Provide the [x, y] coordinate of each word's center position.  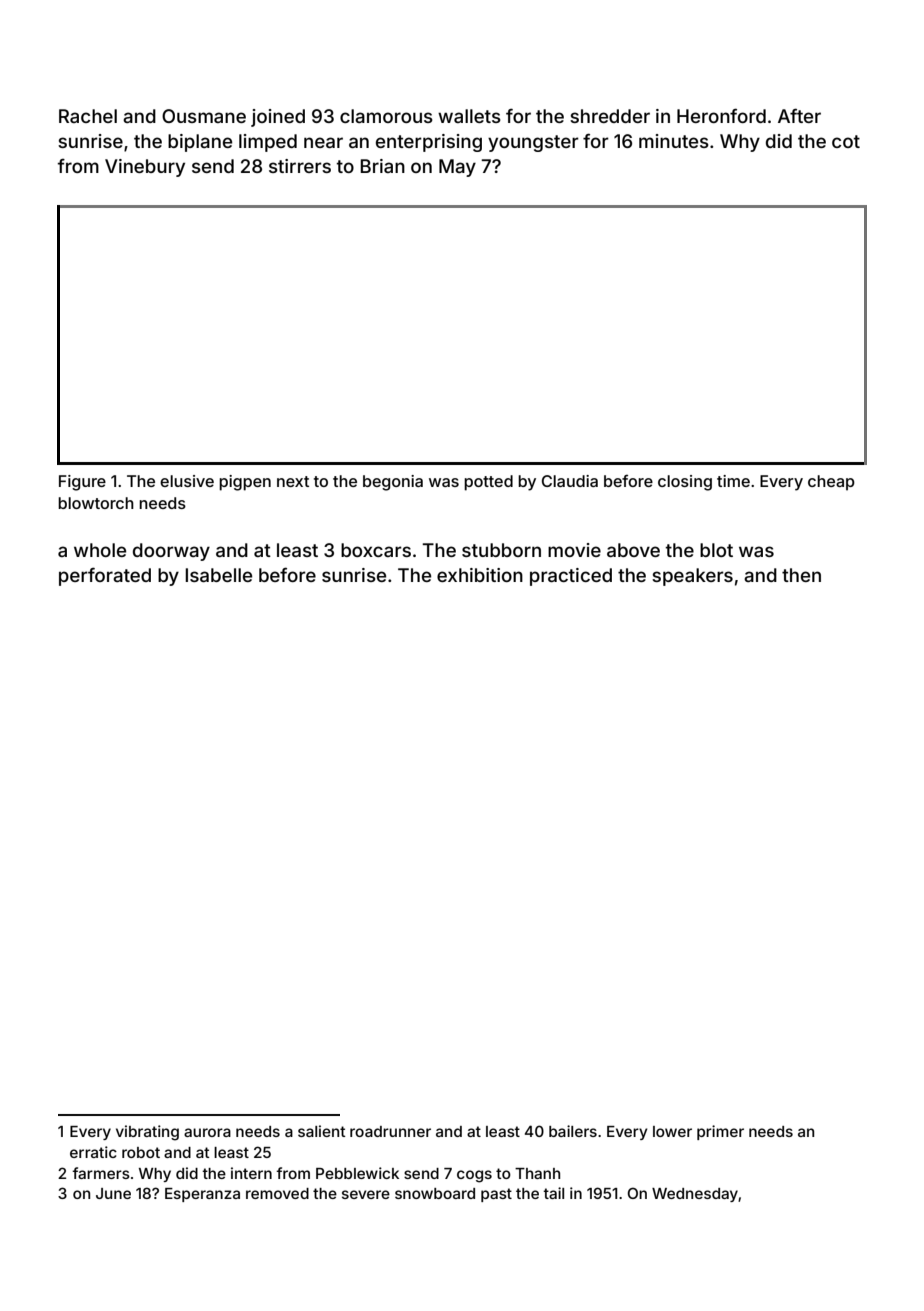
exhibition [480, 575]
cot [846, 141]
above [633, 550]
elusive [187, 481]
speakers [692, 577]
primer [720, 1132]
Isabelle [218, 575]
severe [366, 1194]
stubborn [501, 550]
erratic [93, 1152]
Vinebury [145, 168]
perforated [105, 576]
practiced [571, 577]
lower [672, 1131]
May [457, 168]
